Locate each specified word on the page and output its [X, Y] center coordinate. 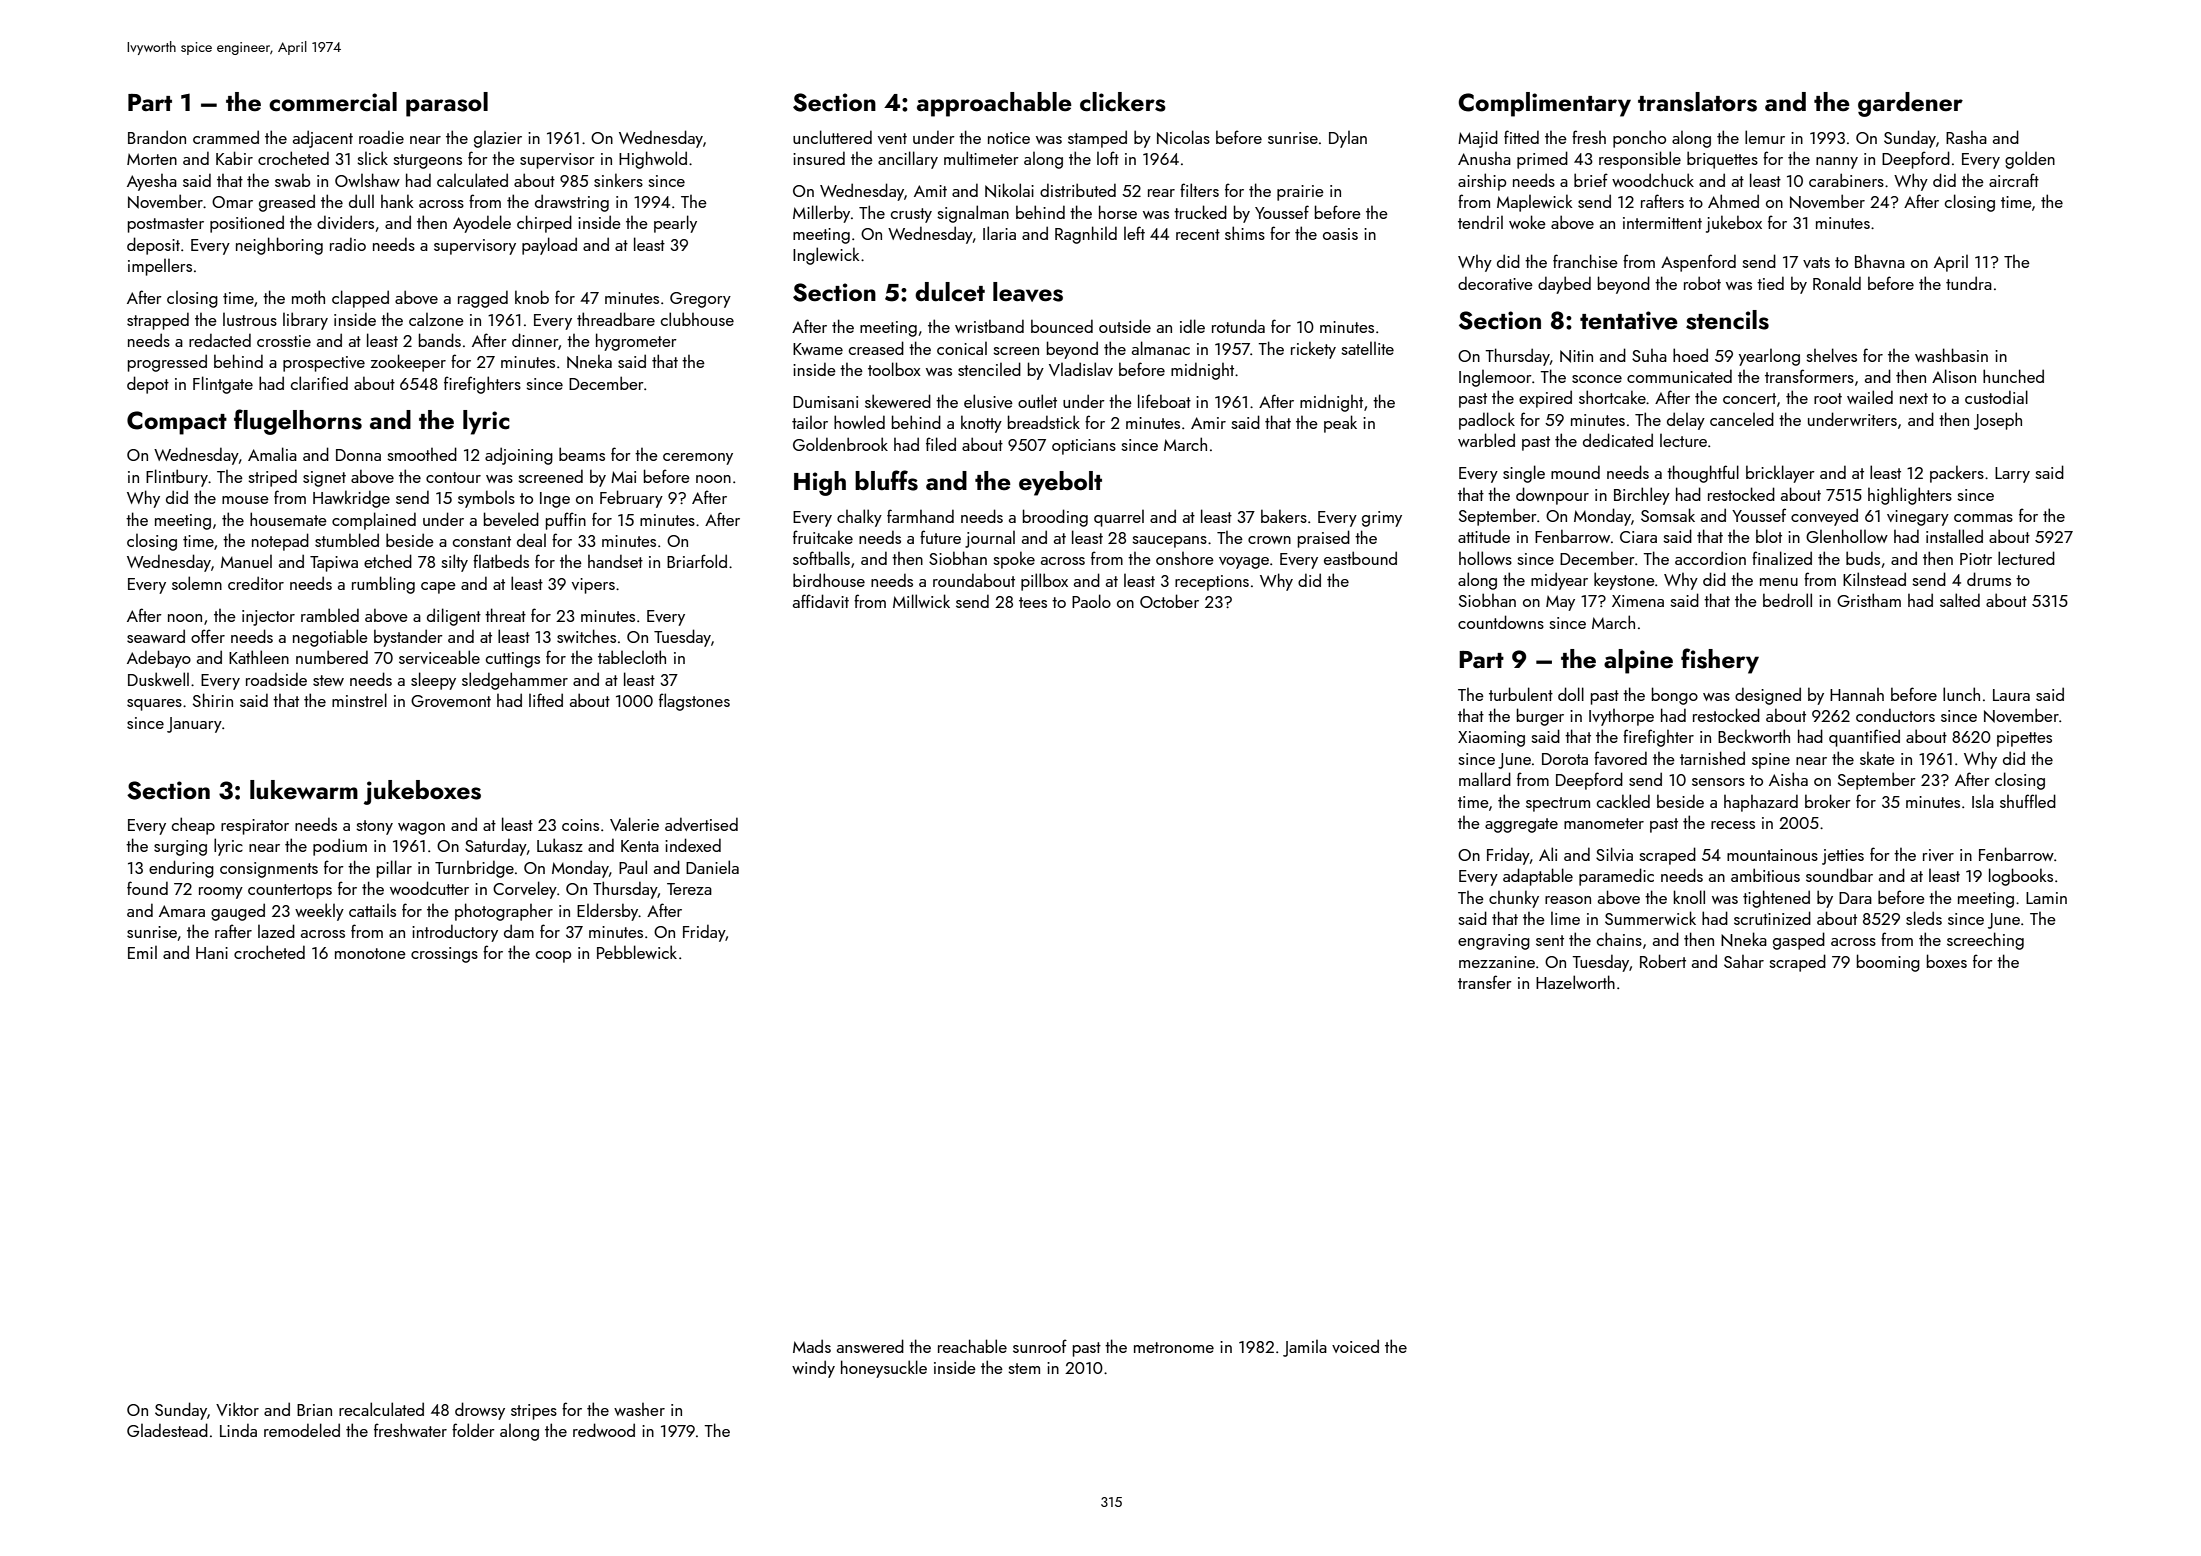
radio [348, 244]
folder [473, 1430]
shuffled [2028, 801]
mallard [1485, 779]
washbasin [1951, 355]
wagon [421, 829]
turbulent [1521, 694]
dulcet [950, 292]
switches [586, 636]
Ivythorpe [1621, 717]
